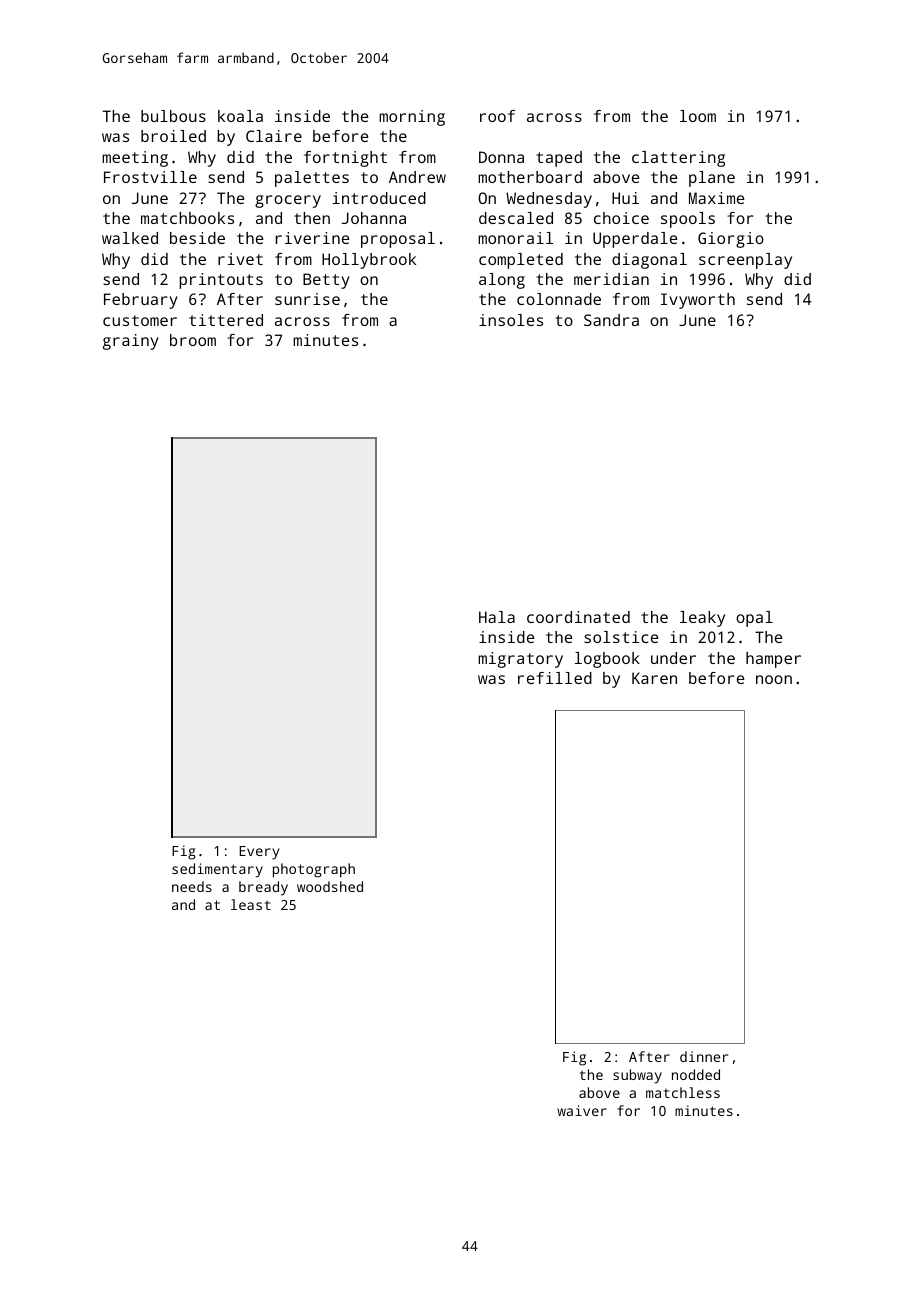 The width and height of the screenshot is (924, 1308). I want to click on broom, so click(193, 340).
